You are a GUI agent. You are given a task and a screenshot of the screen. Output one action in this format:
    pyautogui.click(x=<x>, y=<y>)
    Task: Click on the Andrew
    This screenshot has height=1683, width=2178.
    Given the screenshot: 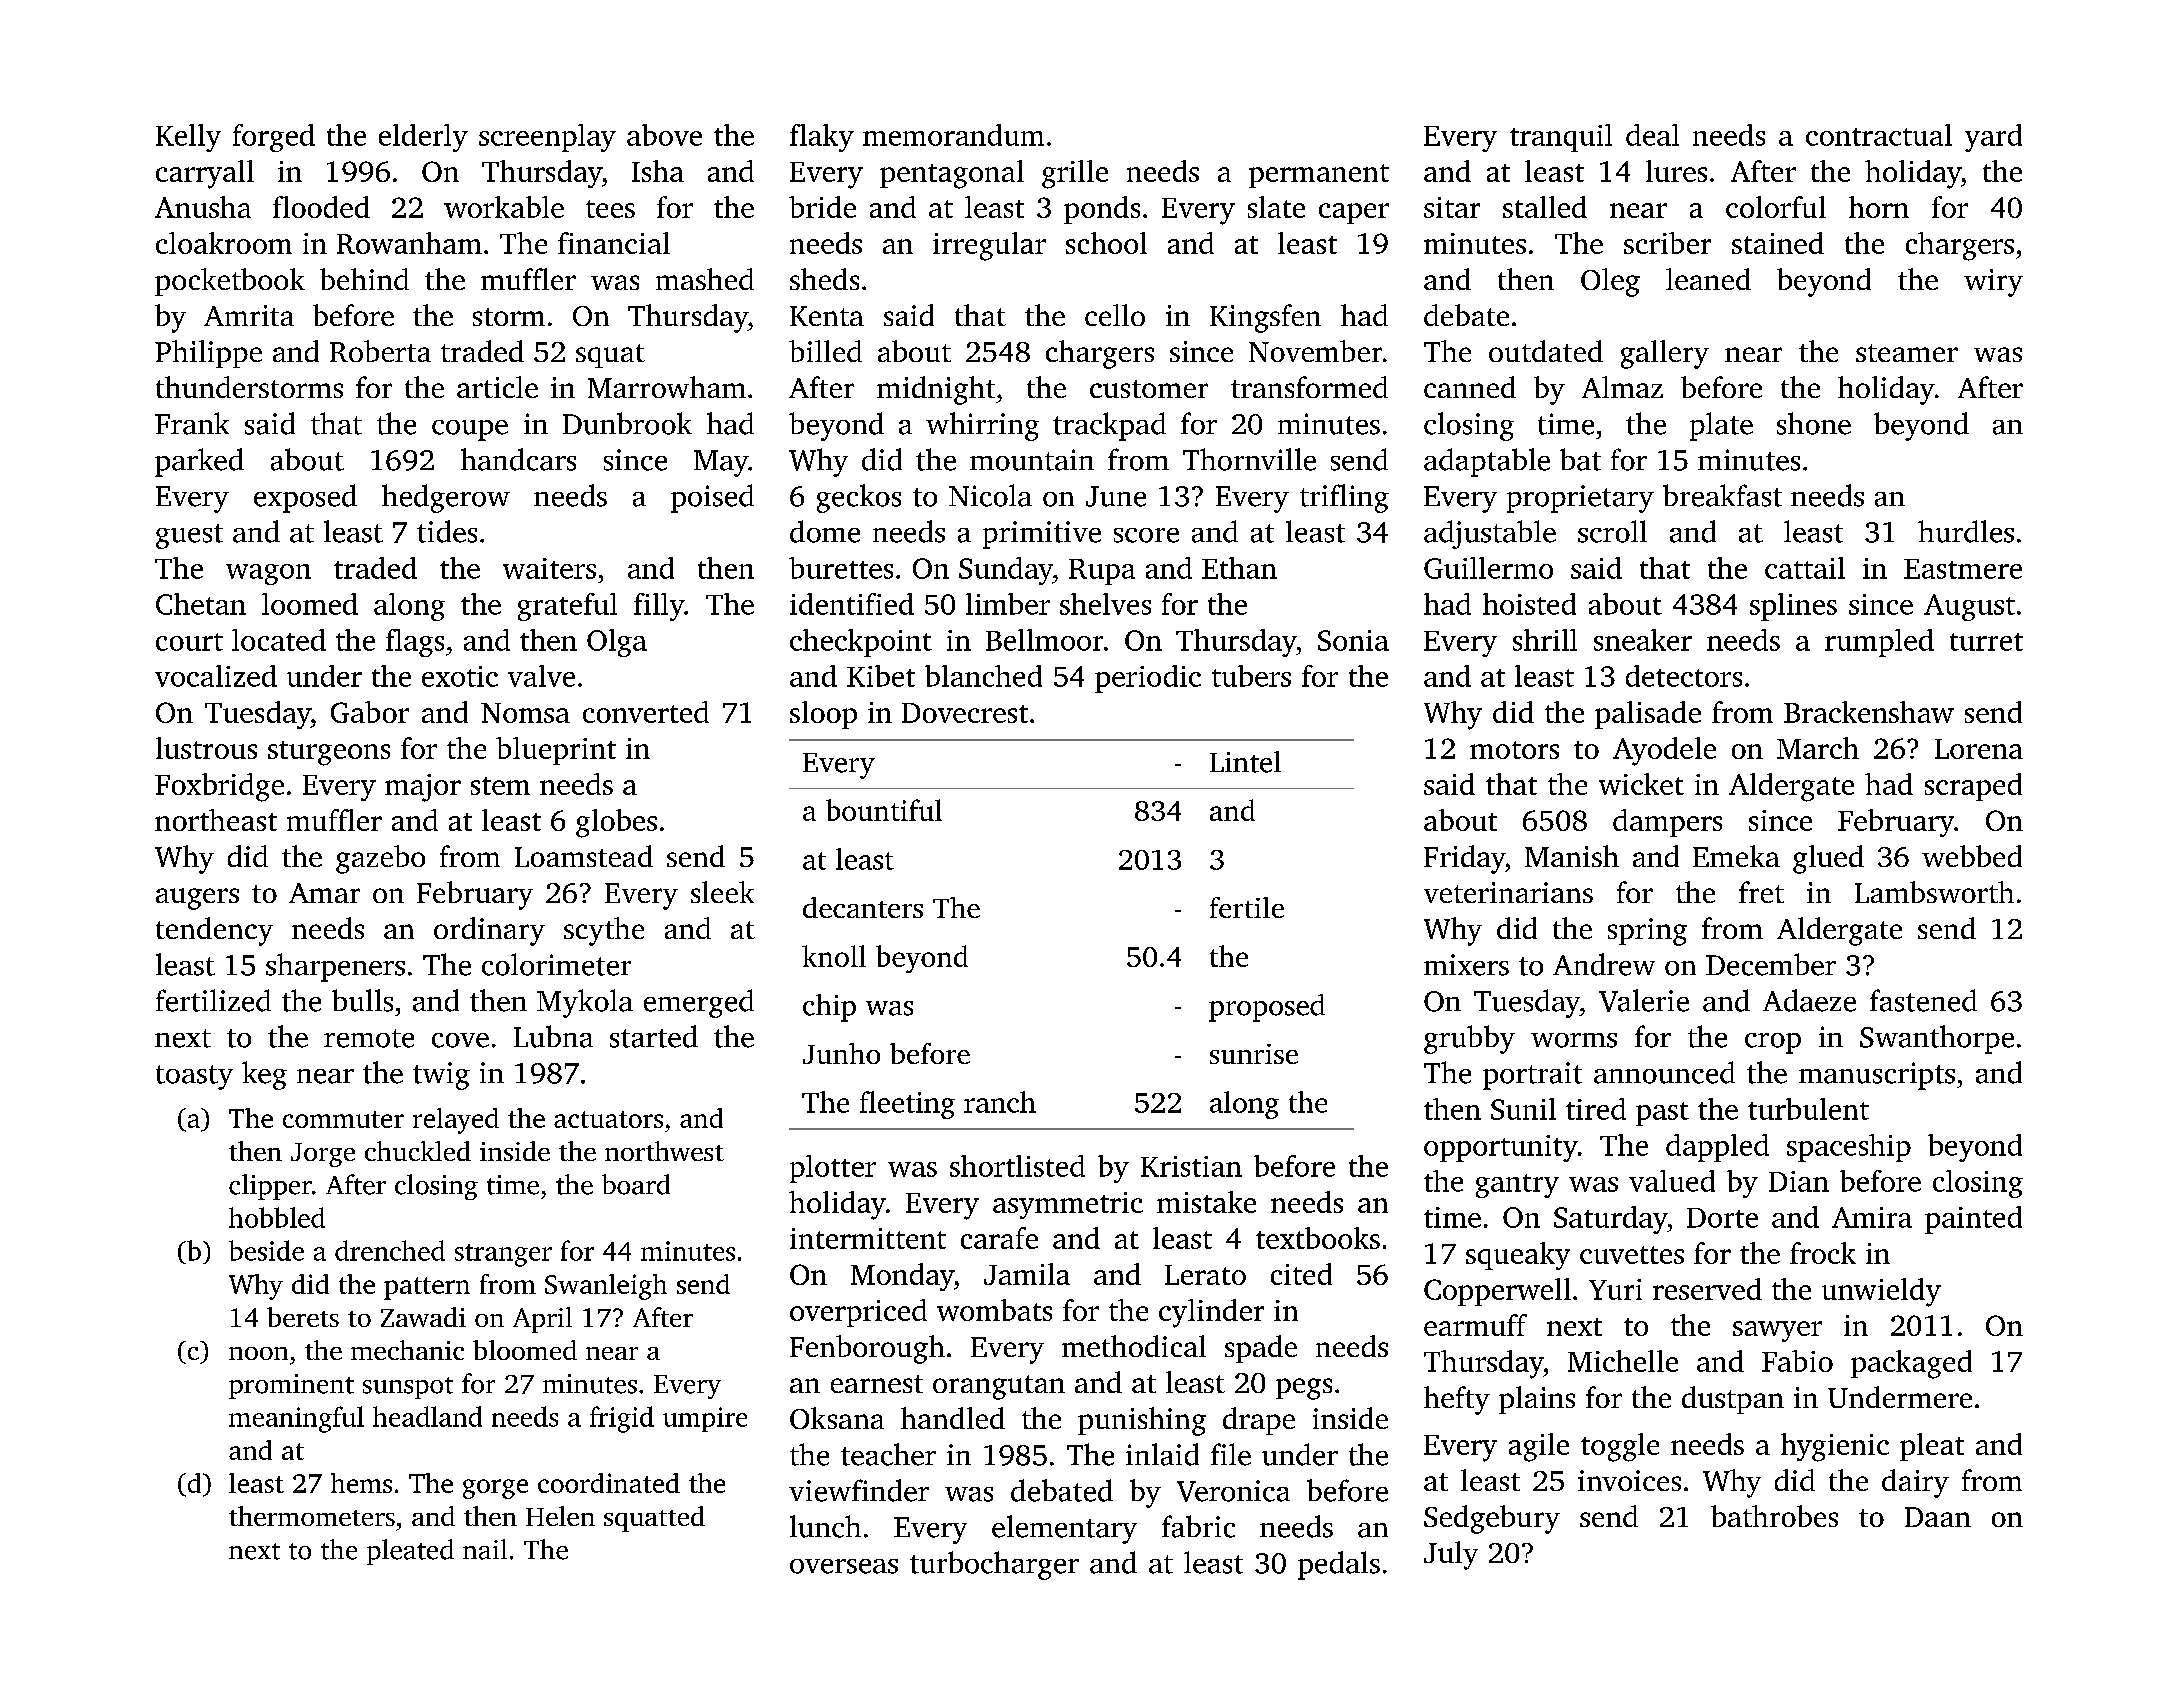 What is the action you would take?
    pyautogui.click(x=1604, y=964)
